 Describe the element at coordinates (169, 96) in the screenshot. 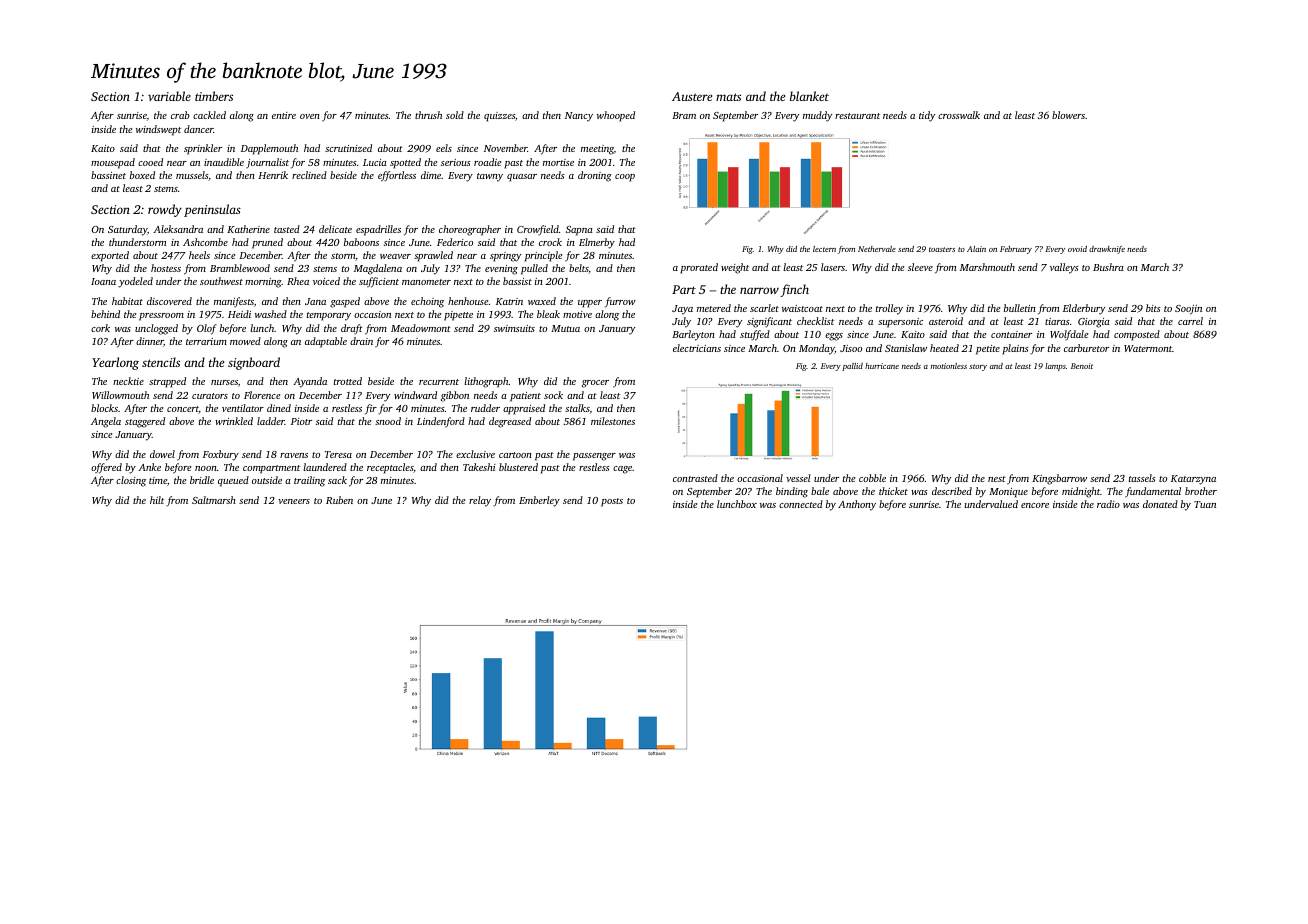

I see `variable` at that location.
